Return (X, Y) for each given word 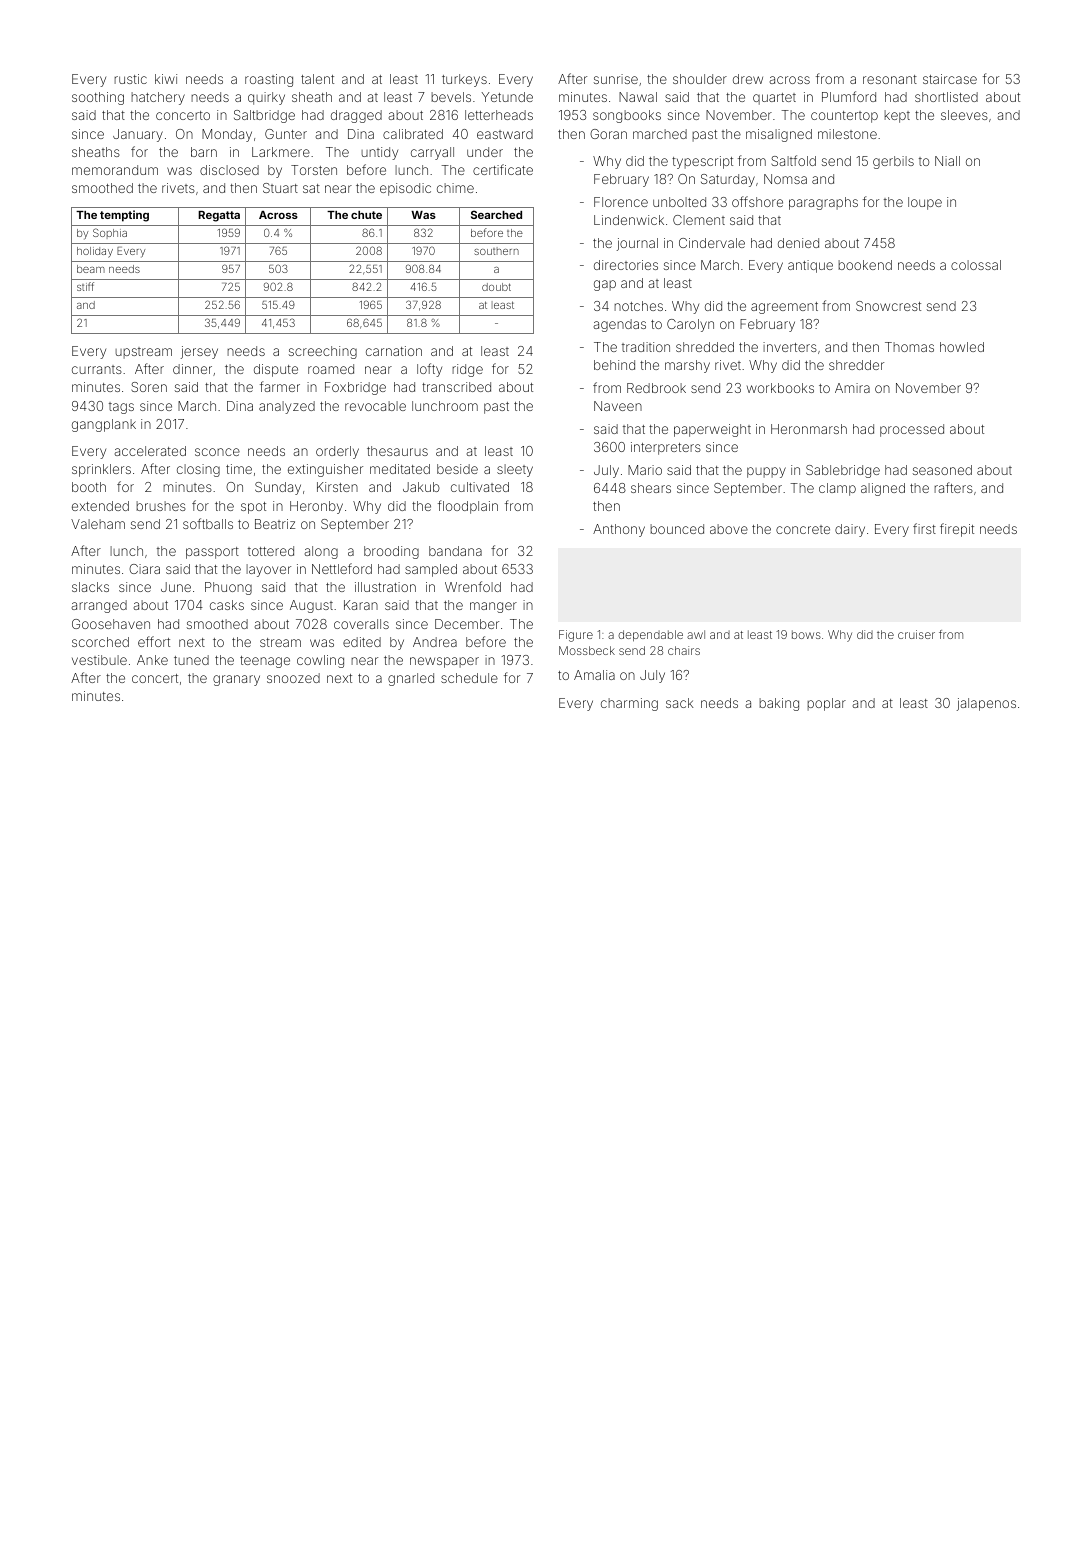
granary (236, 680)
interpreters (666, 448)
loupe (925, 203)
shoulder (700, 79)
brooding (391, 552)
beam (91, 269)
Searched (496, 214)
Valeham (98, 524)
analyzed (287, 407)
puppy (766, 472)
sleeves (964, 115)
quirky (266, 98)
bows (806, 634)
